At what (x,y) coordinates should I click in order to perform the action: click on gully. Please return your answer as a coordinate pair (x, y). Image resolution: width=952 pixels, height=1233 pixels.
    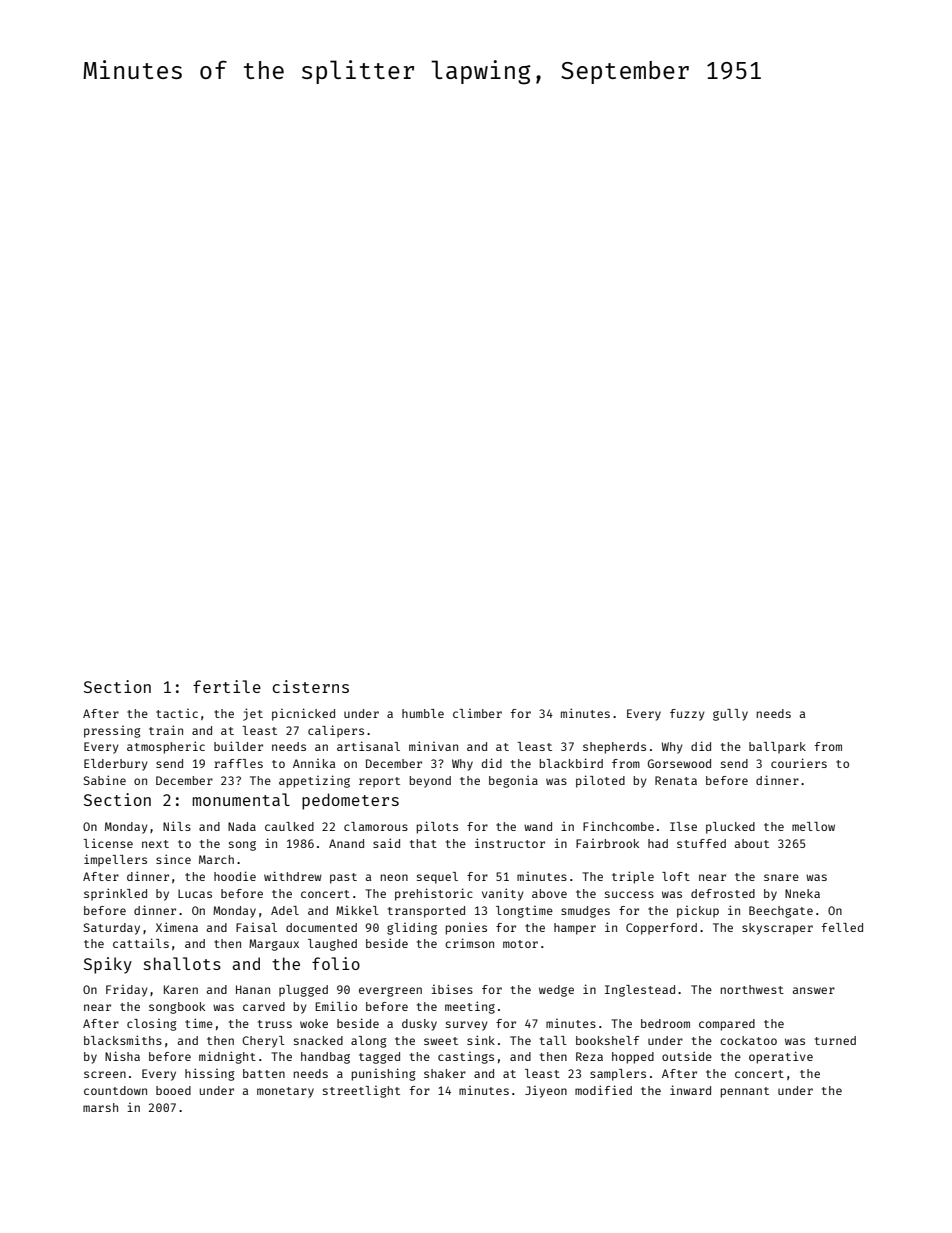
    Looking at the image, I should click on (730, 715).
